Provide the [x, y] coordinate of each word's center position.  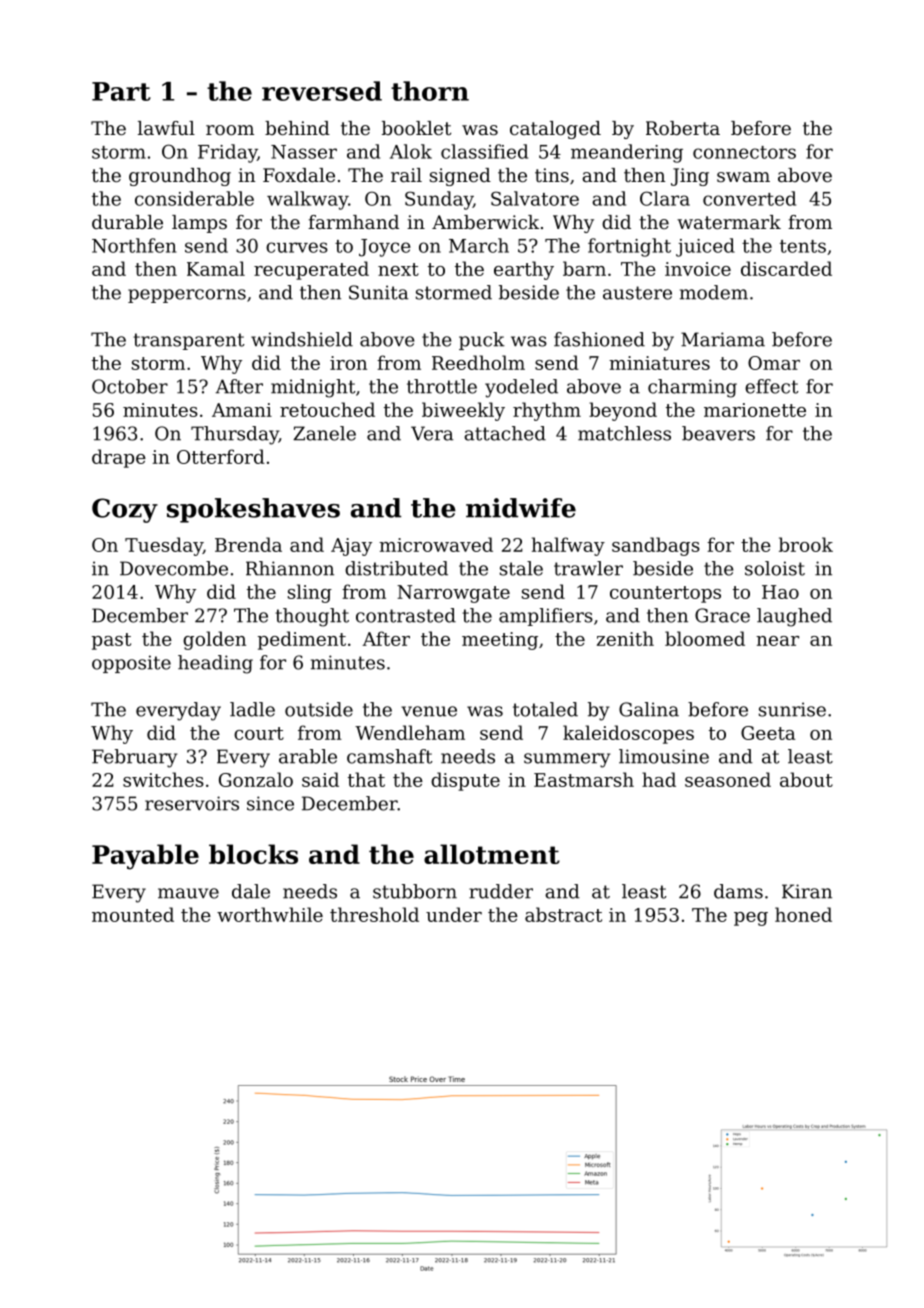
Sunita [378, 292]
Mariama [723, 339]
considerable [194, 198]
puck [482, 341]
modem [714, 292]
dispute [465, 781]
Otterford [221, 456]
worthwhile [270, 914]
